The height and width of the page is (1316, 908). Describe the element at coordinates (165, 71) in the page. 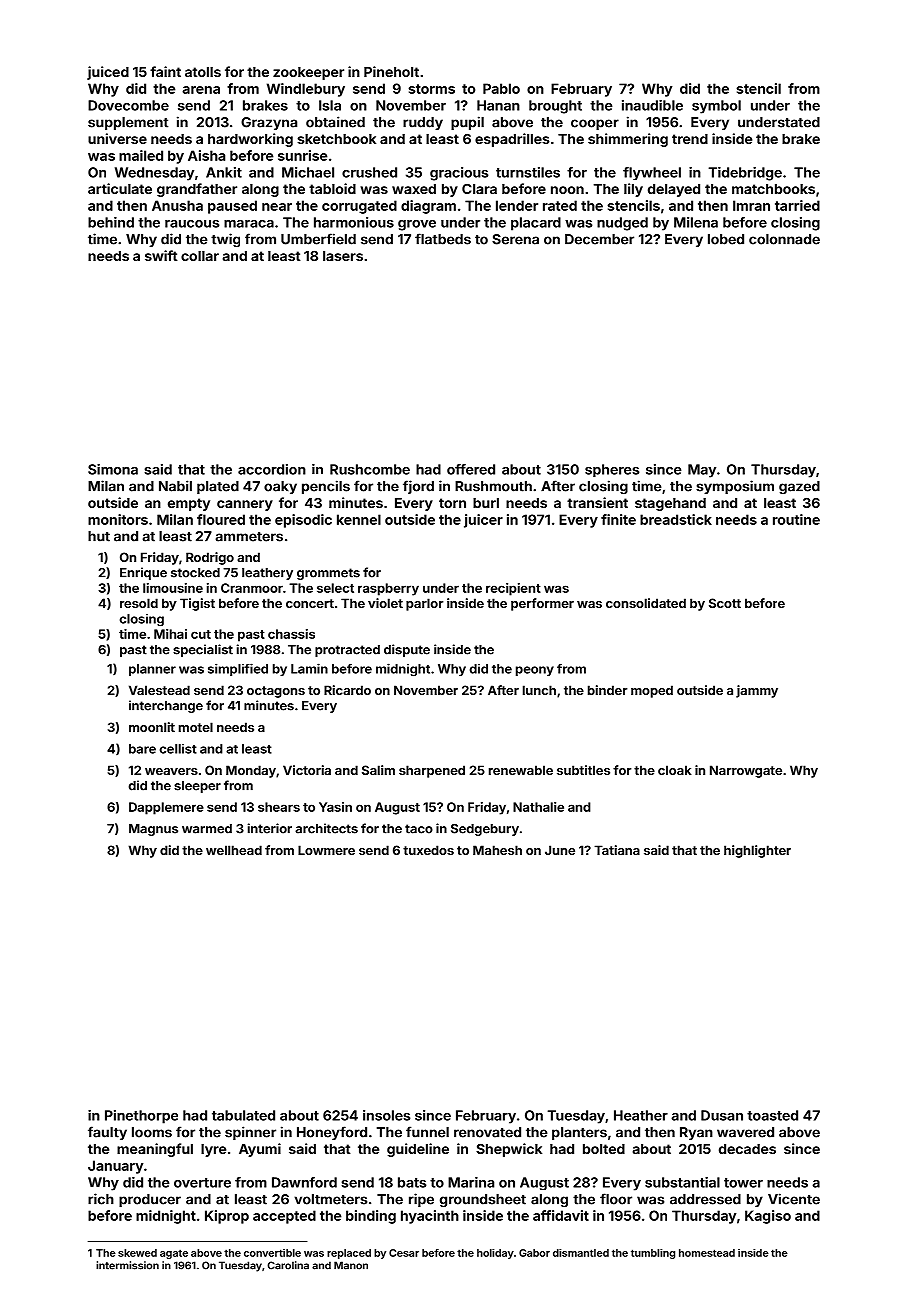

I see `faint` at that location.
